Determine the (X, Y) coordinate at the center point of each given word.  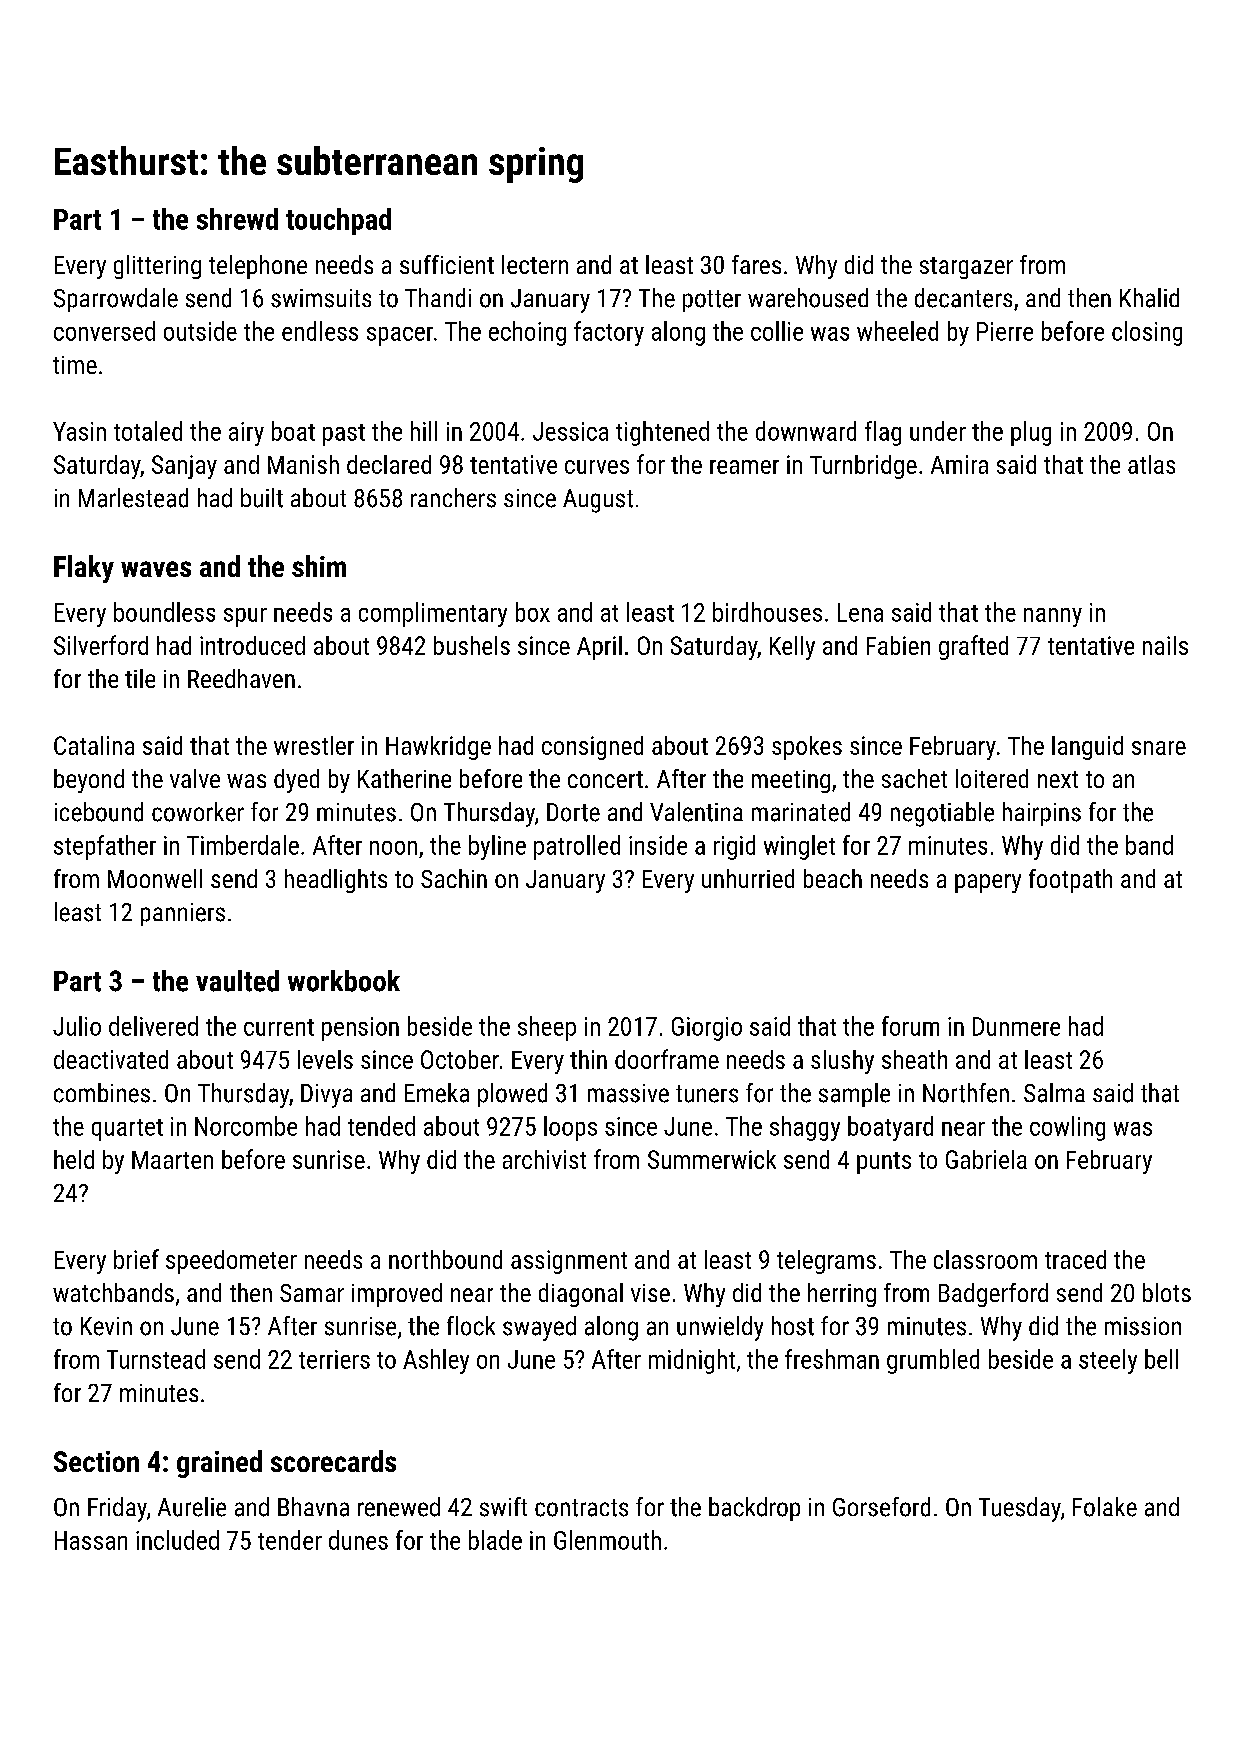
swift (503, 1507)
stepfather (105, 847)
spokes (807, 748)
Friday (117, 1509)
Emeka (437, 1093)
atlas (1151, 464)
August (598, 501)
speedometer (231, 1262)
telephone (258, 267)
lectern (535, 264)
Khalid (1149, 298)
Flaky (84, 569)
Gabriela (986, 1159)
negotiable (942, 814)
